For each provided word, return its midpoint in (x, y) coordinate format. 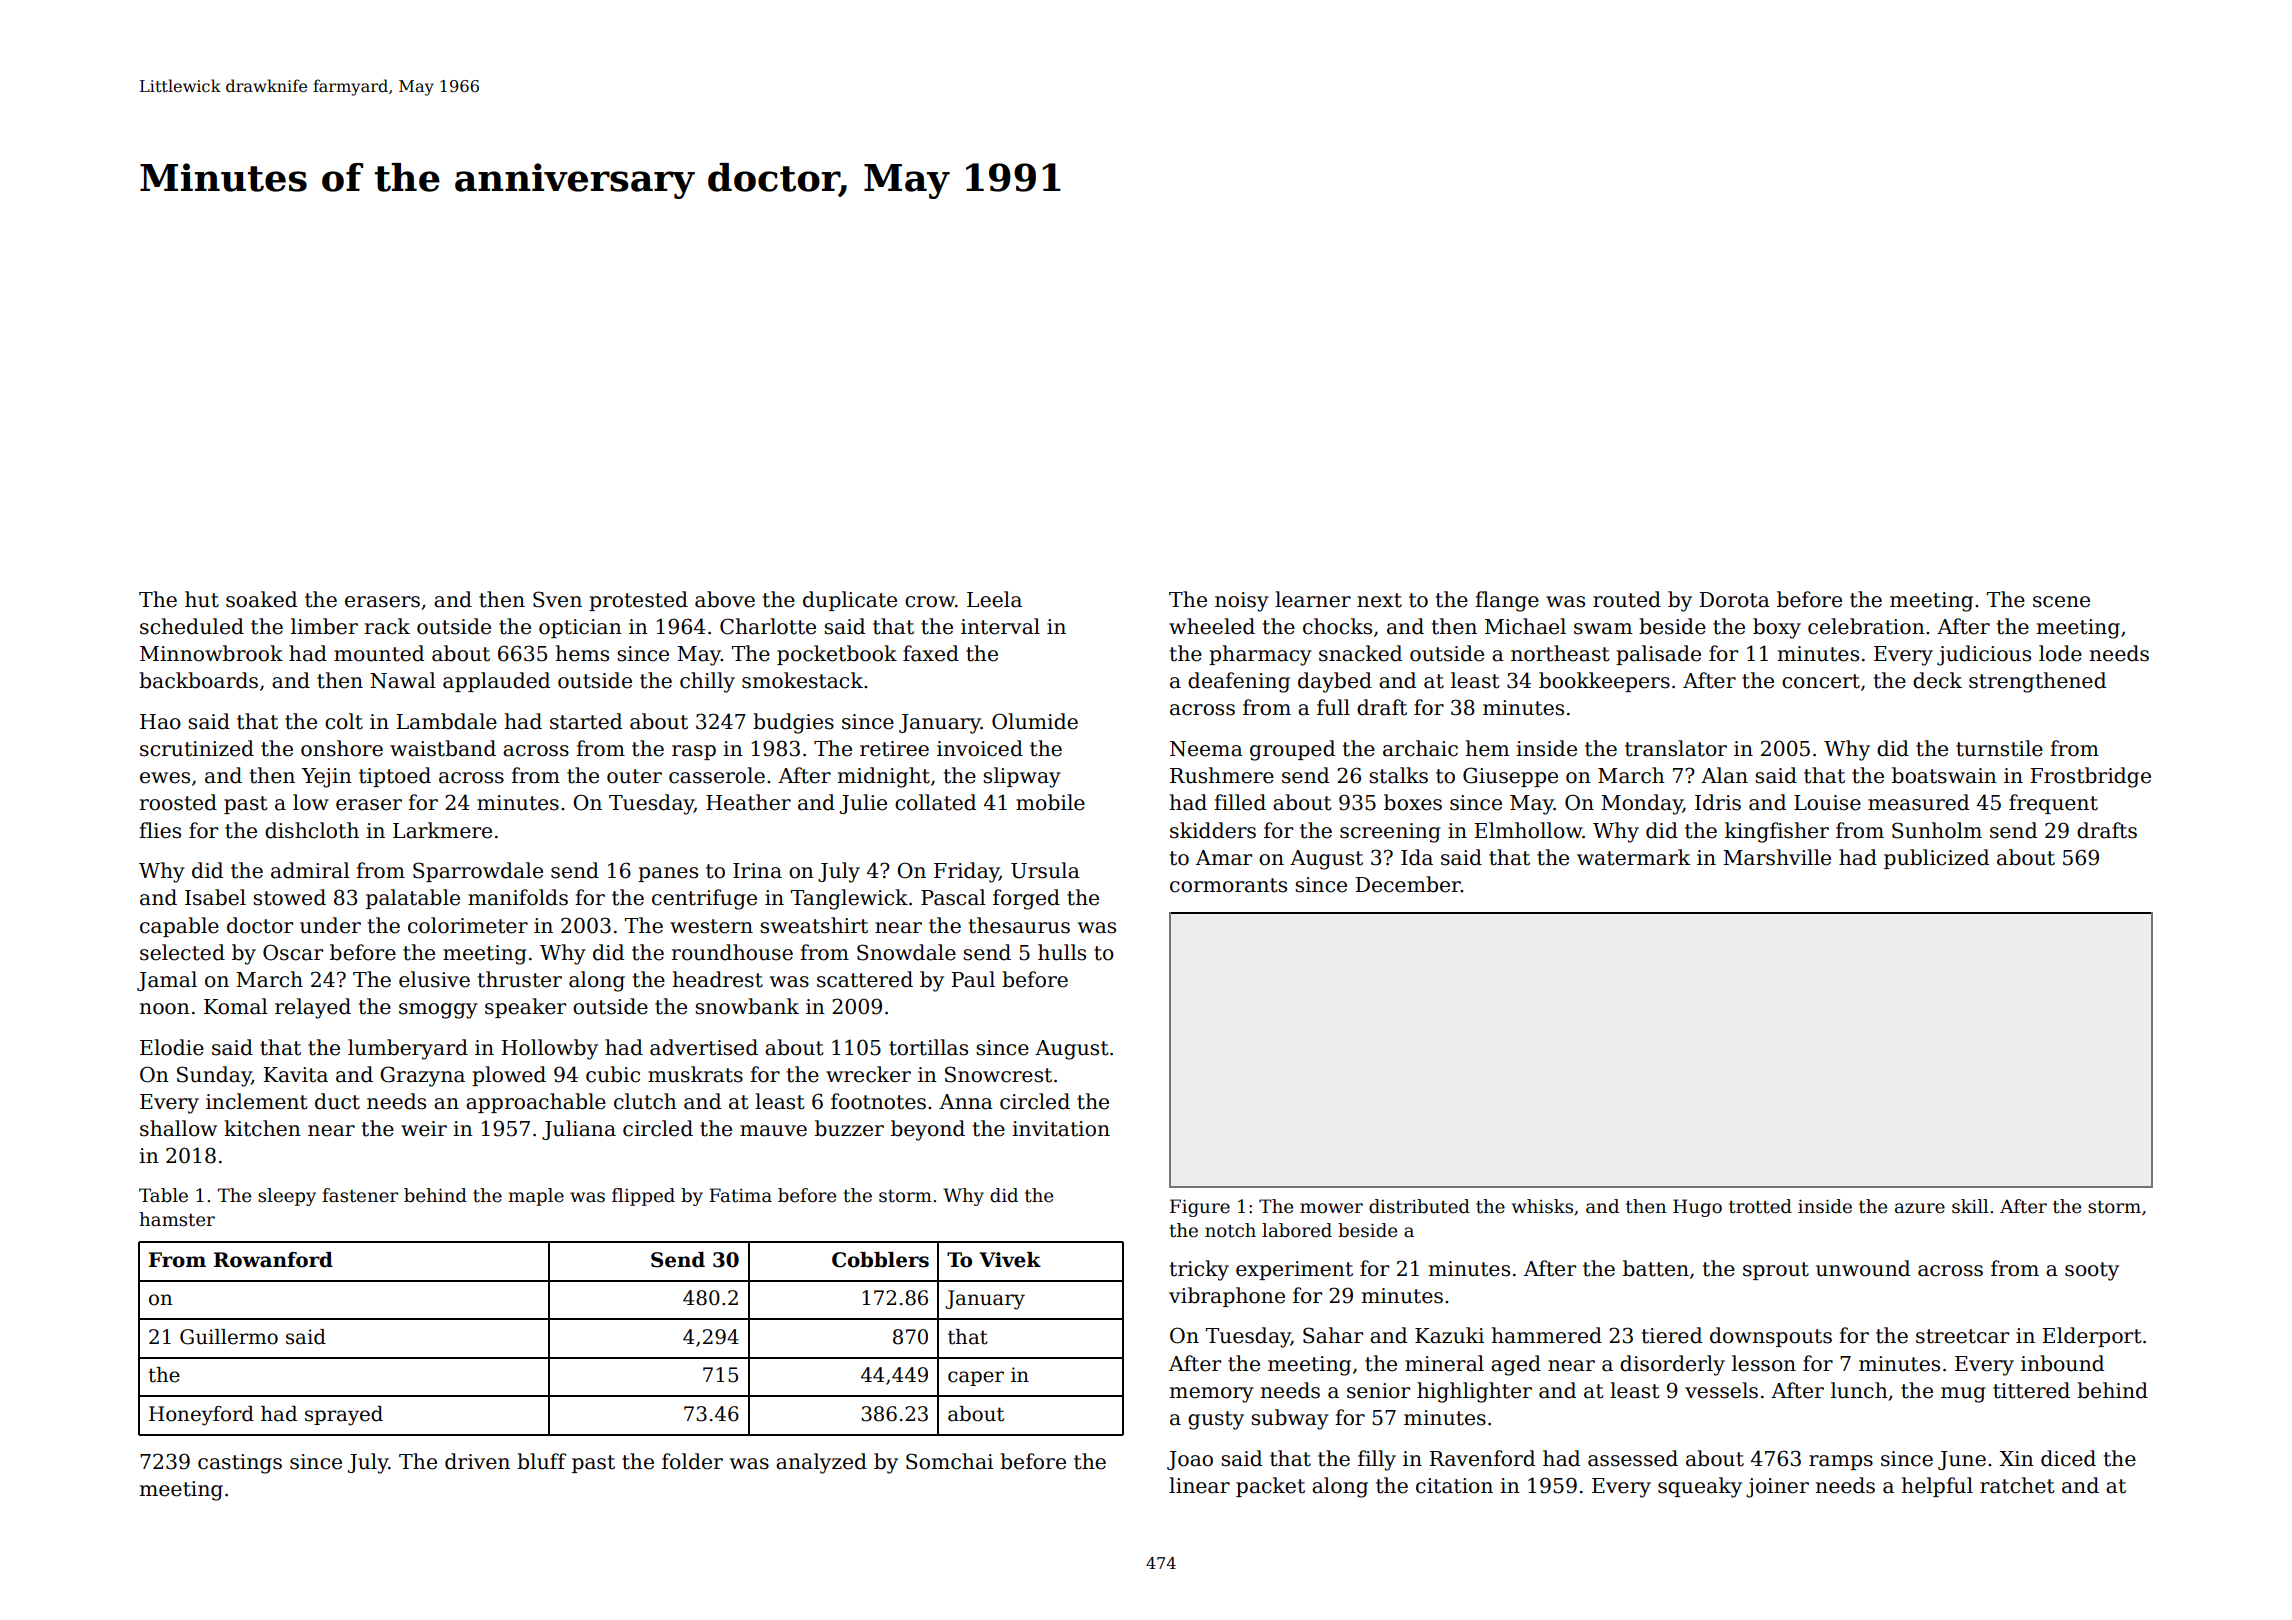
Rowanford (273, 1260)
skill (1970, 1206)
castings (240, 1464)
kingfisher (1777, 832)
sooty (2092, 1271)
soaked (261, 599)
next (1379, 600)
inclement (257, 1101)
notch (1230, 1230)
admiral (310, 870)
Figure (1200, 1208)
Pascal (953, 897)
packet (1270, 1487)
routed (1627, 599)
